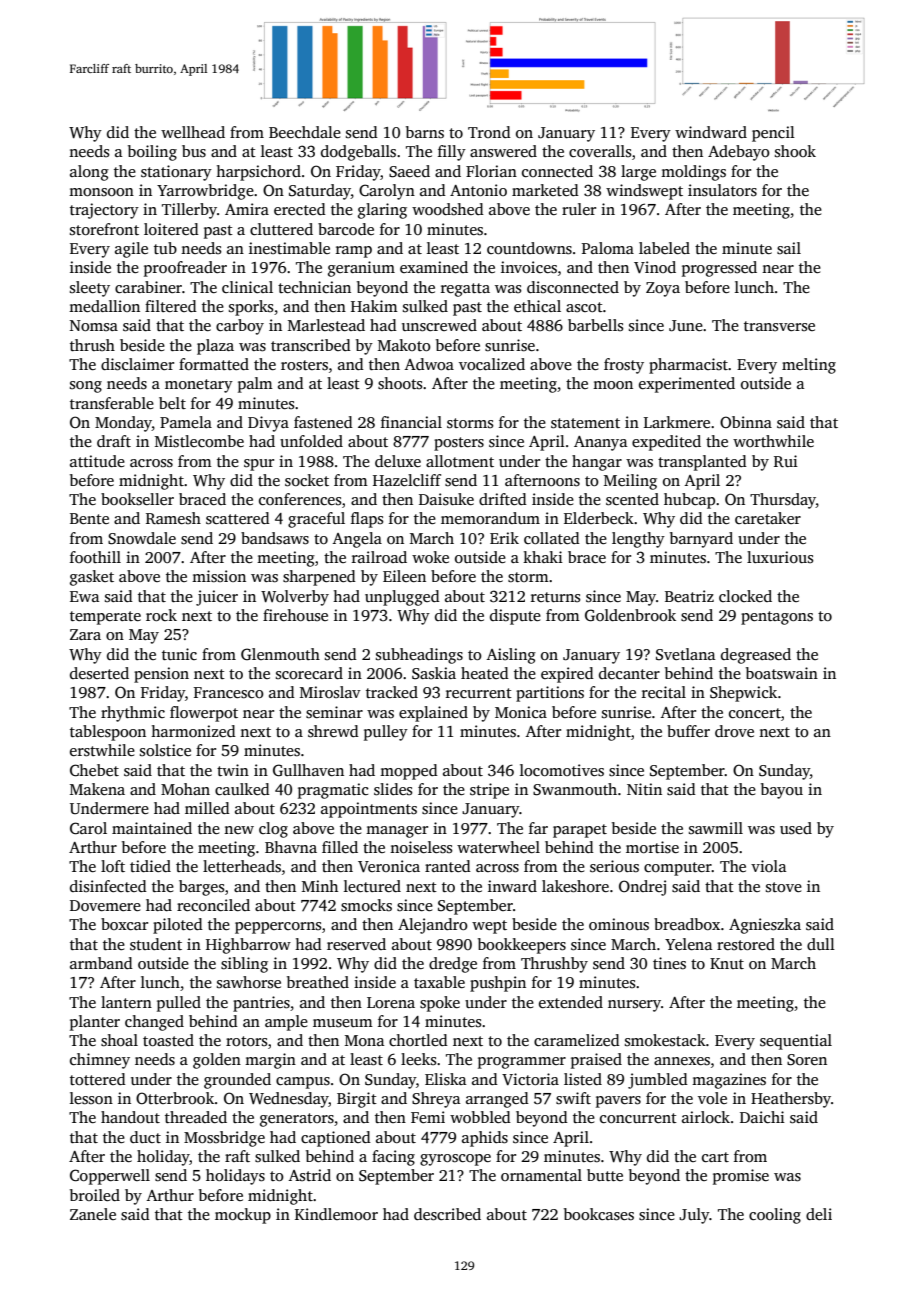  Describe the element at coordinates (320, 886) in the screenshot. I see `Minh` at that location.
